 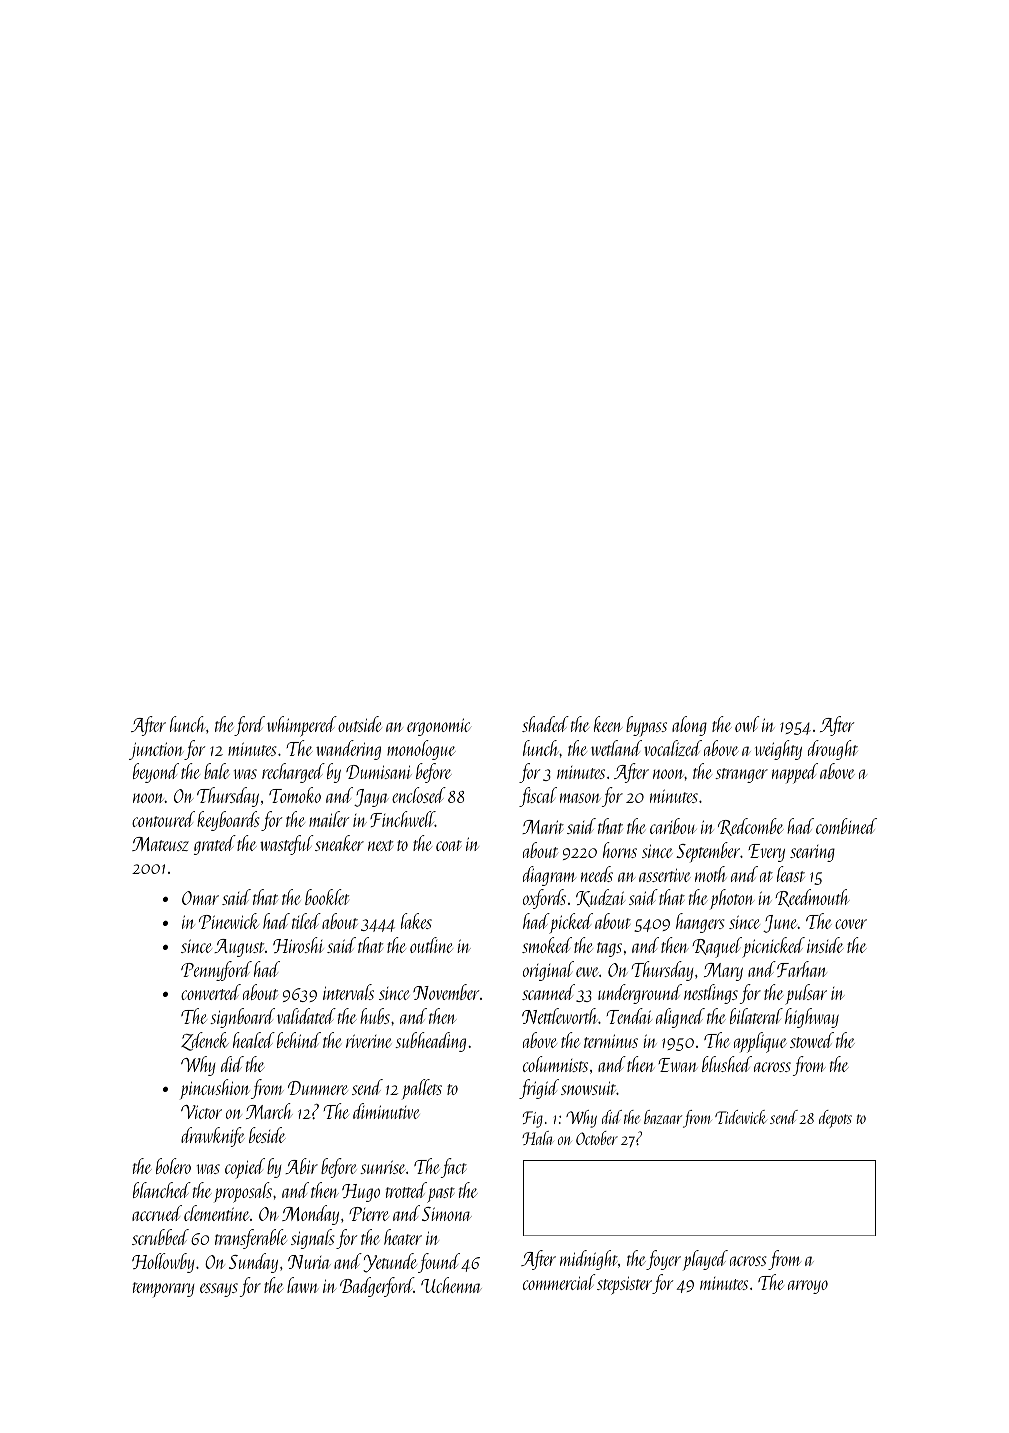 I want to click on vocalized, so click(x=673, y=748).
